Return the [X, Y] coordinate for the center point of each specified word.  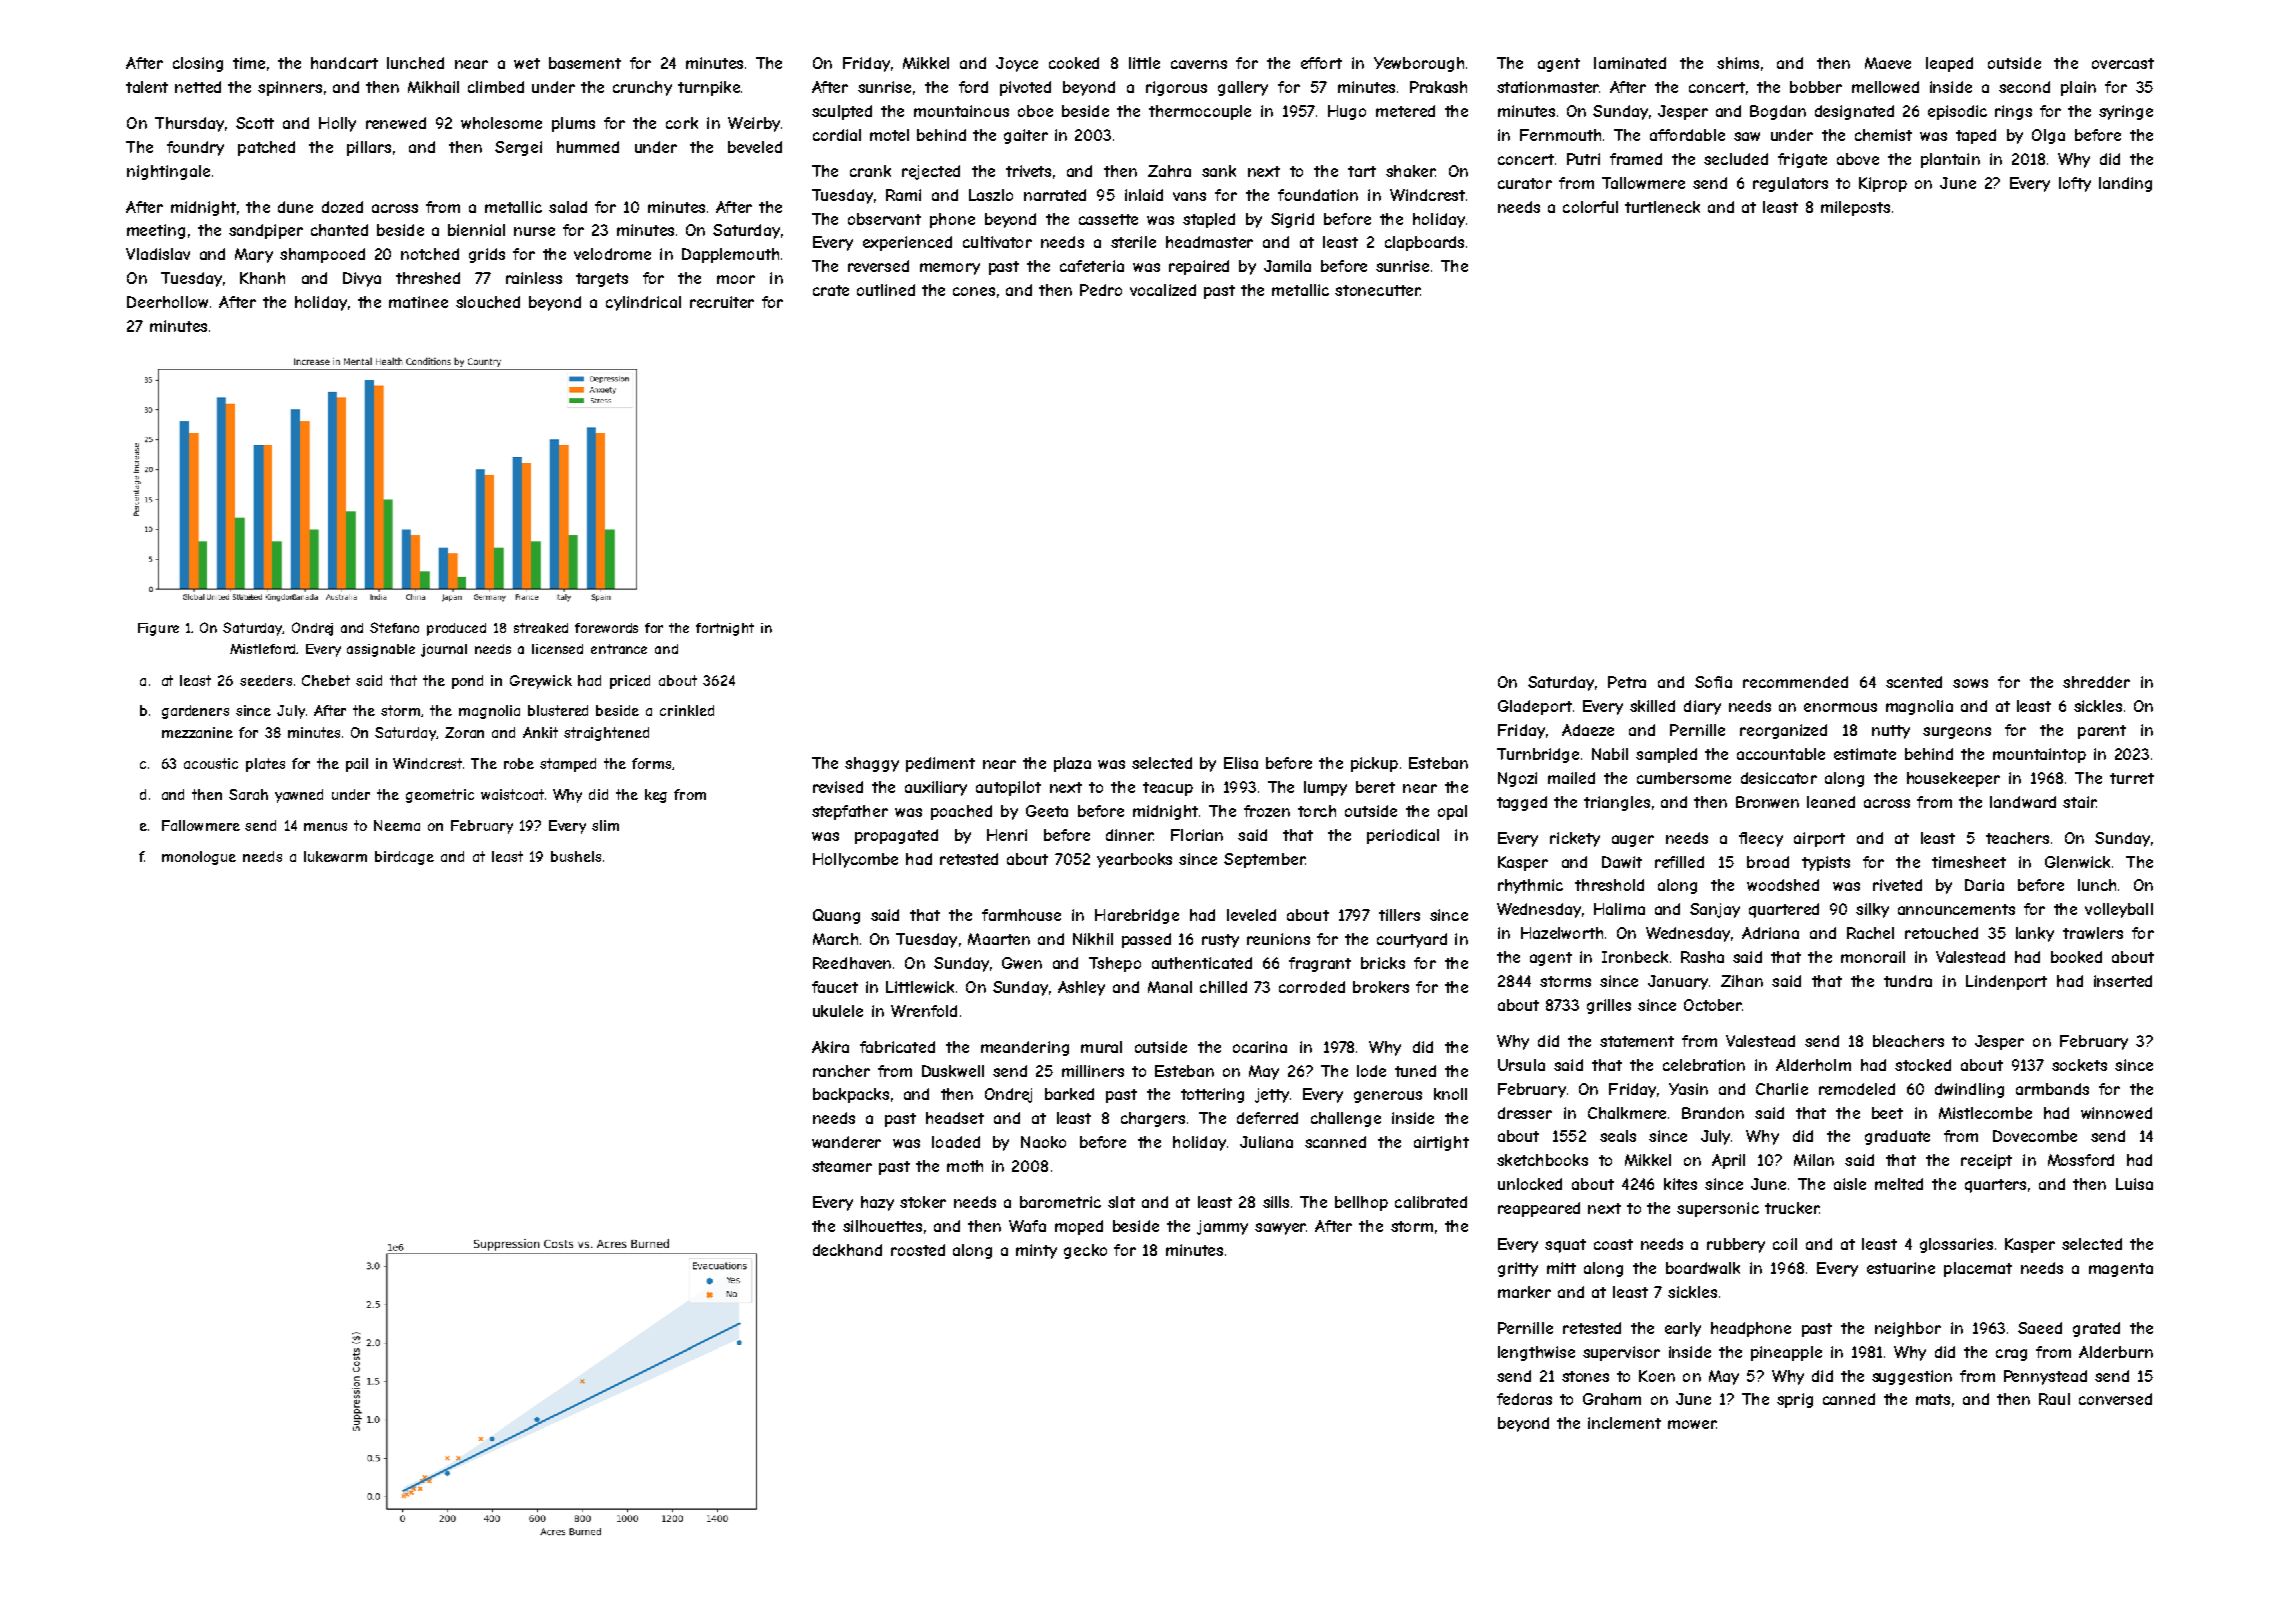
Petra [1627, 682]
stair [2079, 802]
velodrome [612, 254]
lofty [2075, 184]
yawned [299, 796]
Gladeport [1535, 707]
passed [1146, 940]
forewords [606, 628]
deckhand [847, 1250]
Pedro [1101, 290]
